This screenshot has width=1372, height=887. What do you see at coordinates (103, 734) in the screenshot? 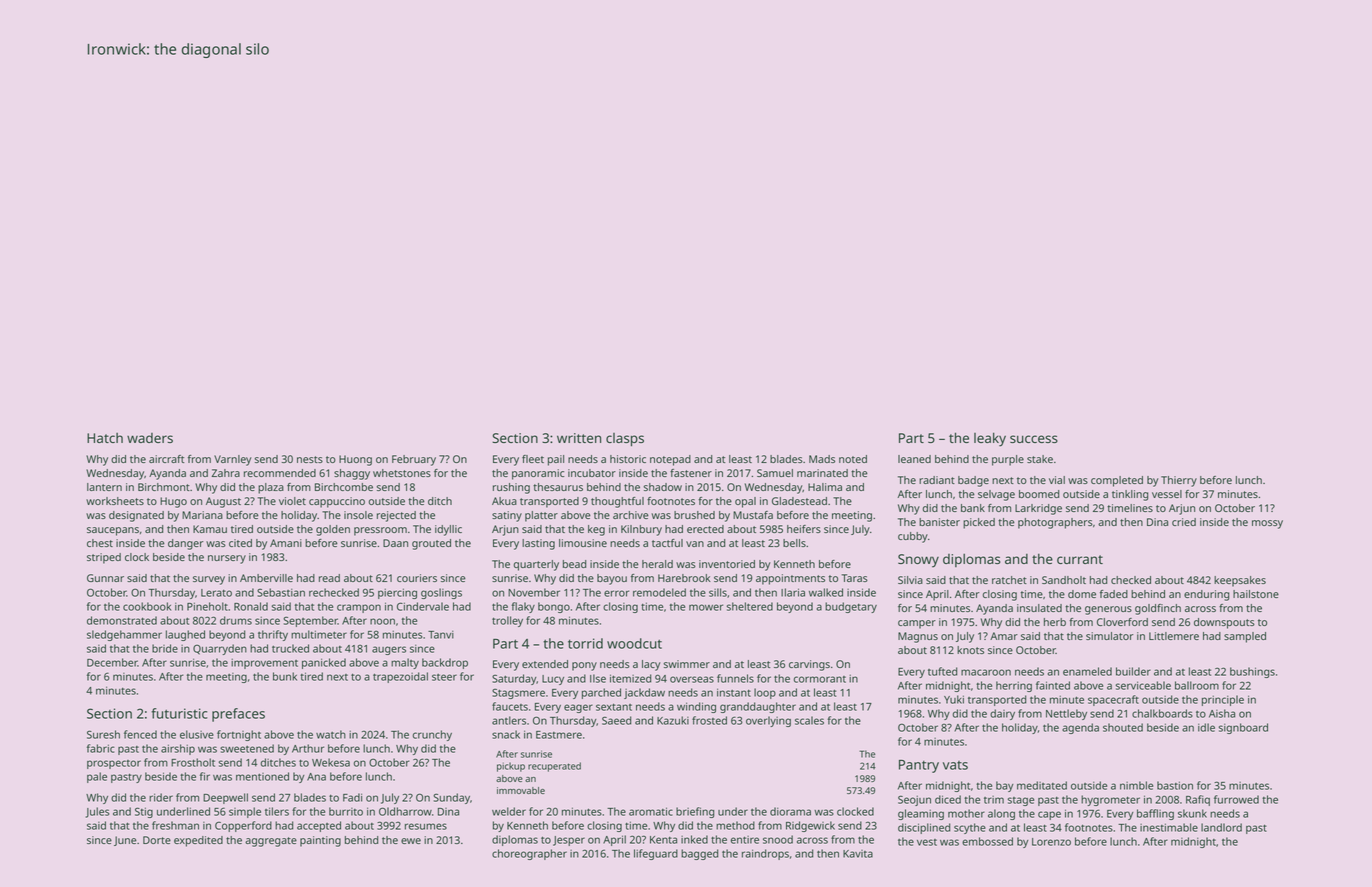
I see `Suresh` at bounding box center [103, 734].
